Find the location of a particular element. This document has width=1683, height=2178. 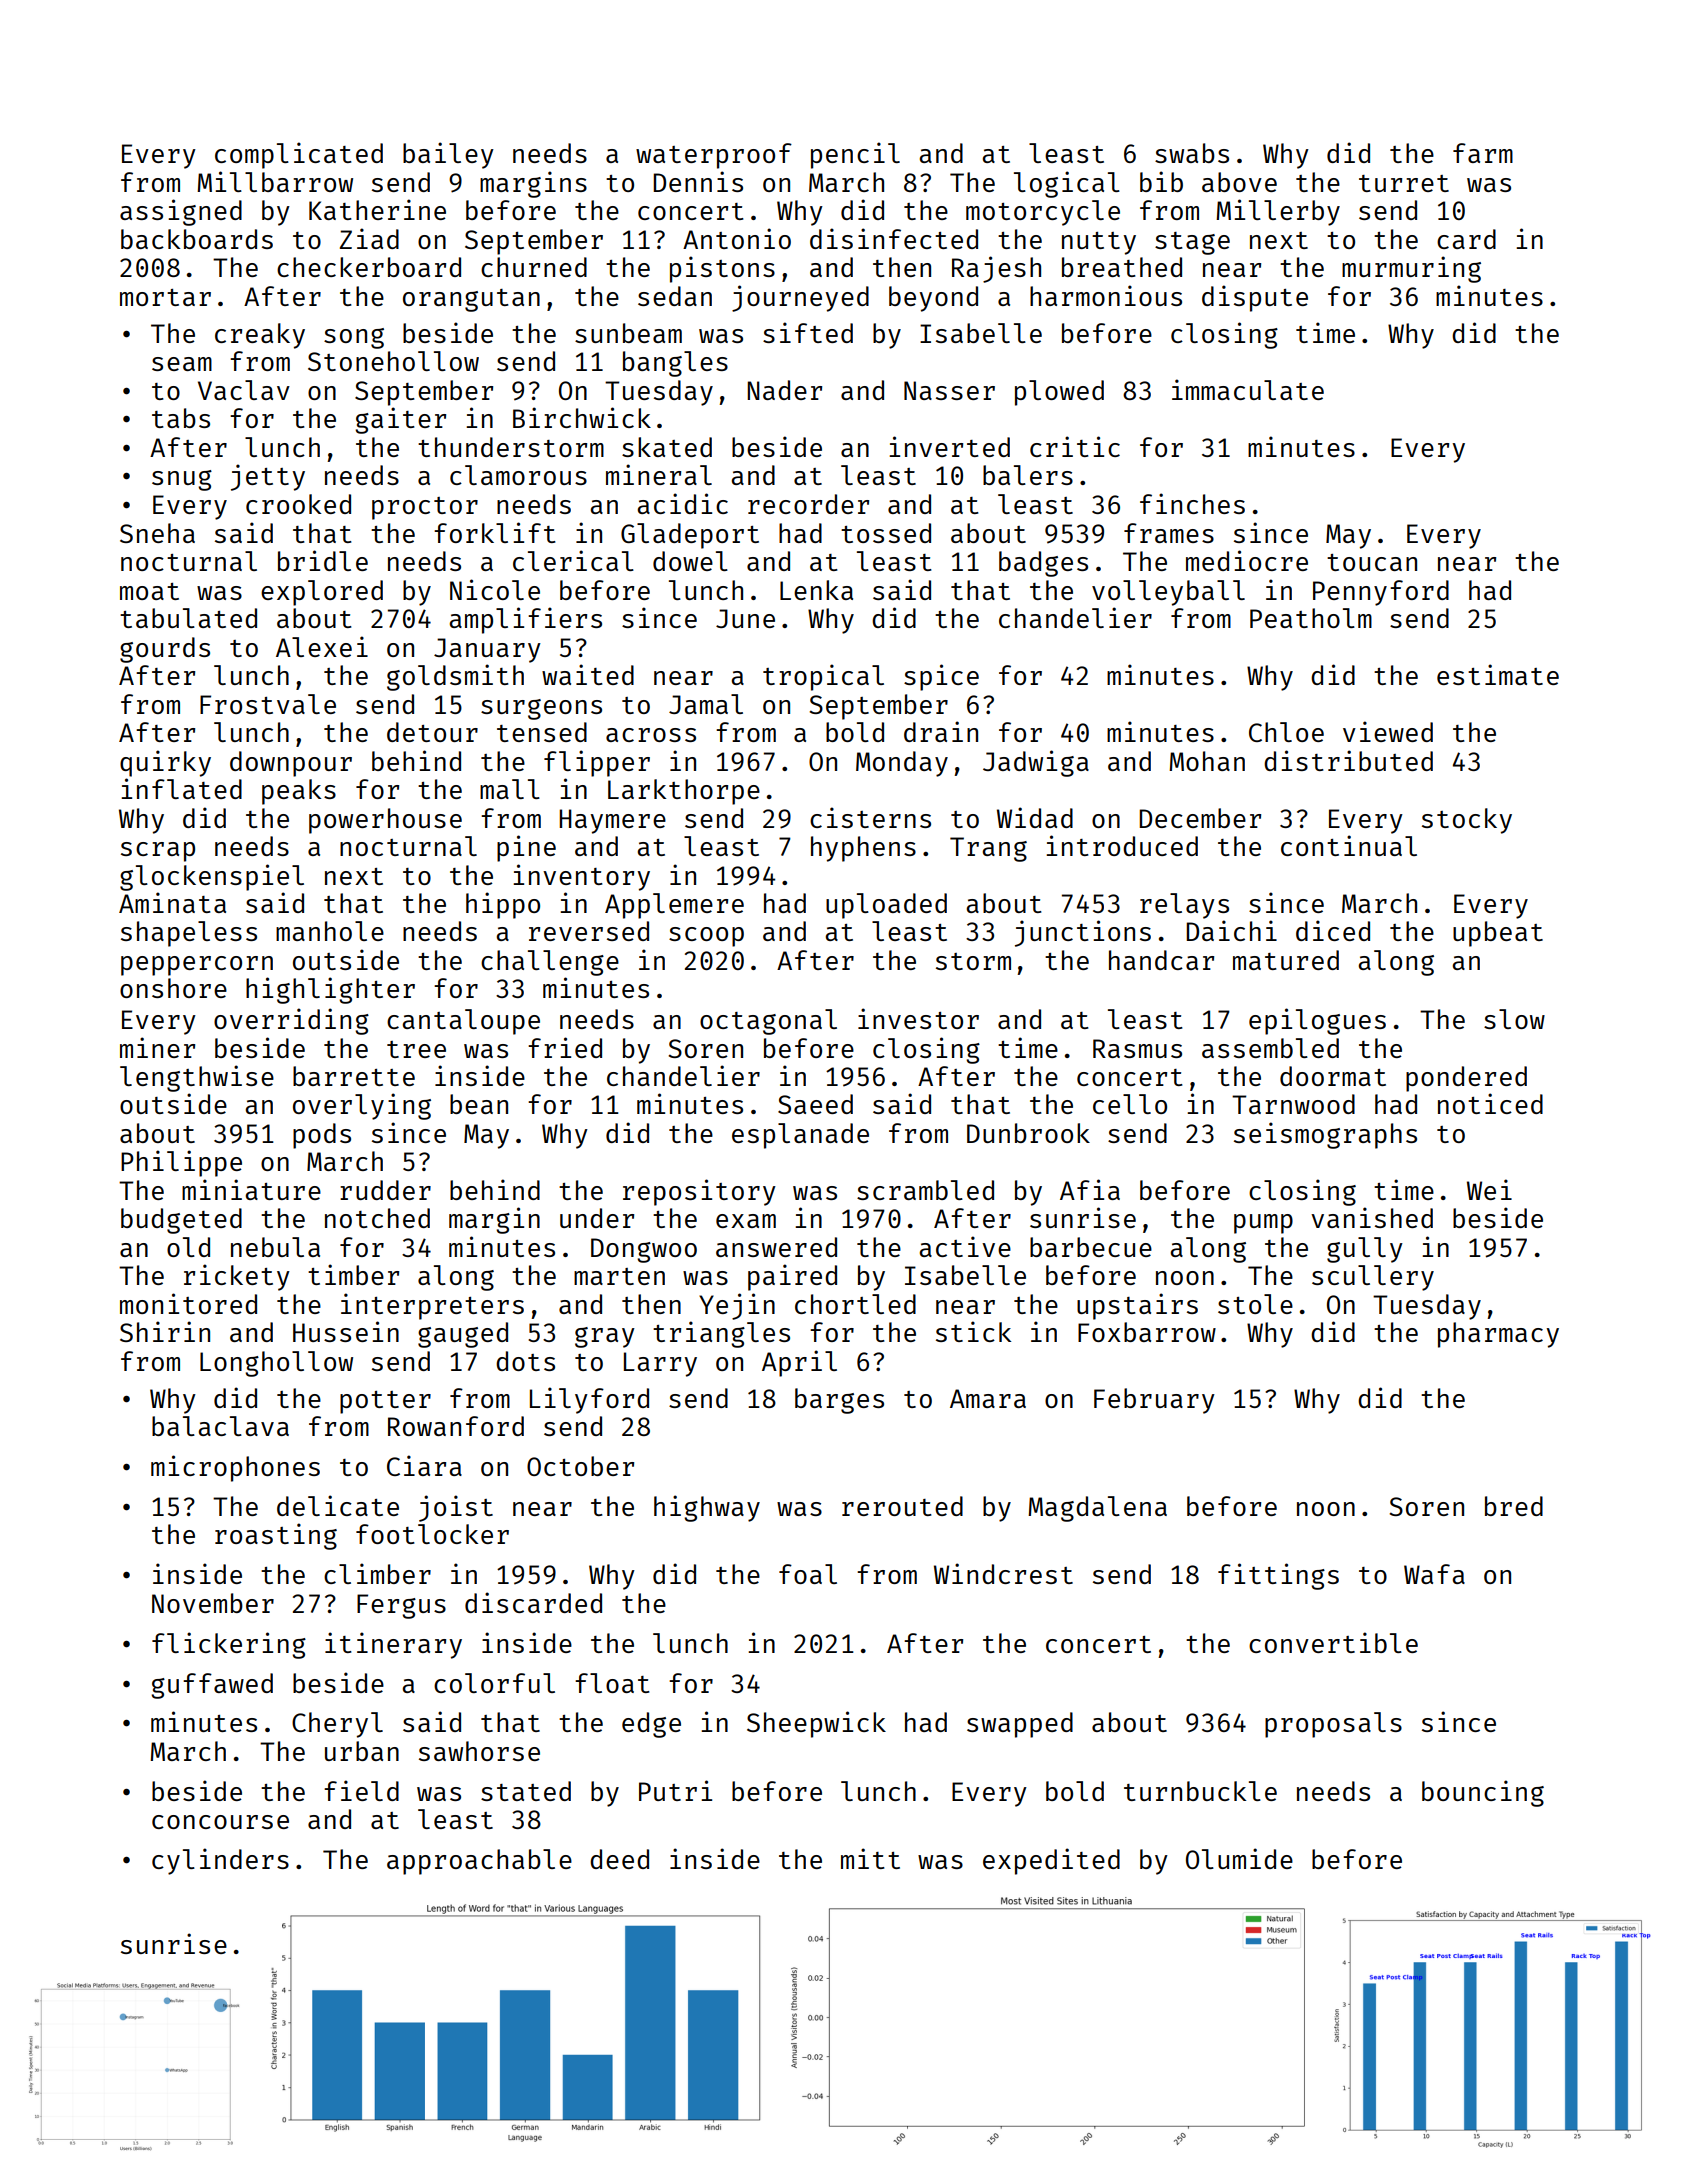

cello is located at coordinates (1130, 1104).
